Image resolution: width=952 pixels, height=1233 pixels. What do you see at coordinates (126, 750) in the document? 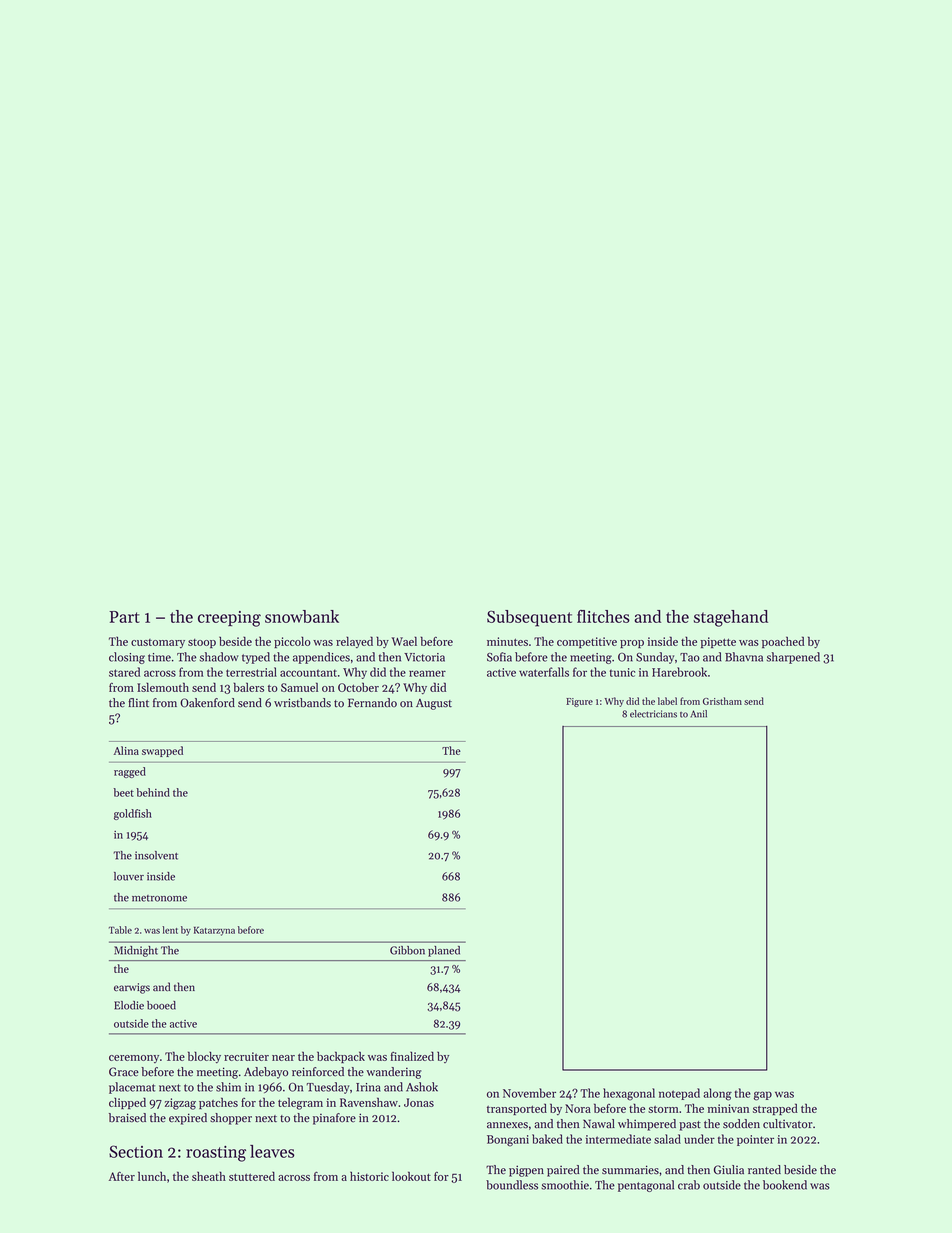
I see `Alina` at bounding box center [126, 750].
